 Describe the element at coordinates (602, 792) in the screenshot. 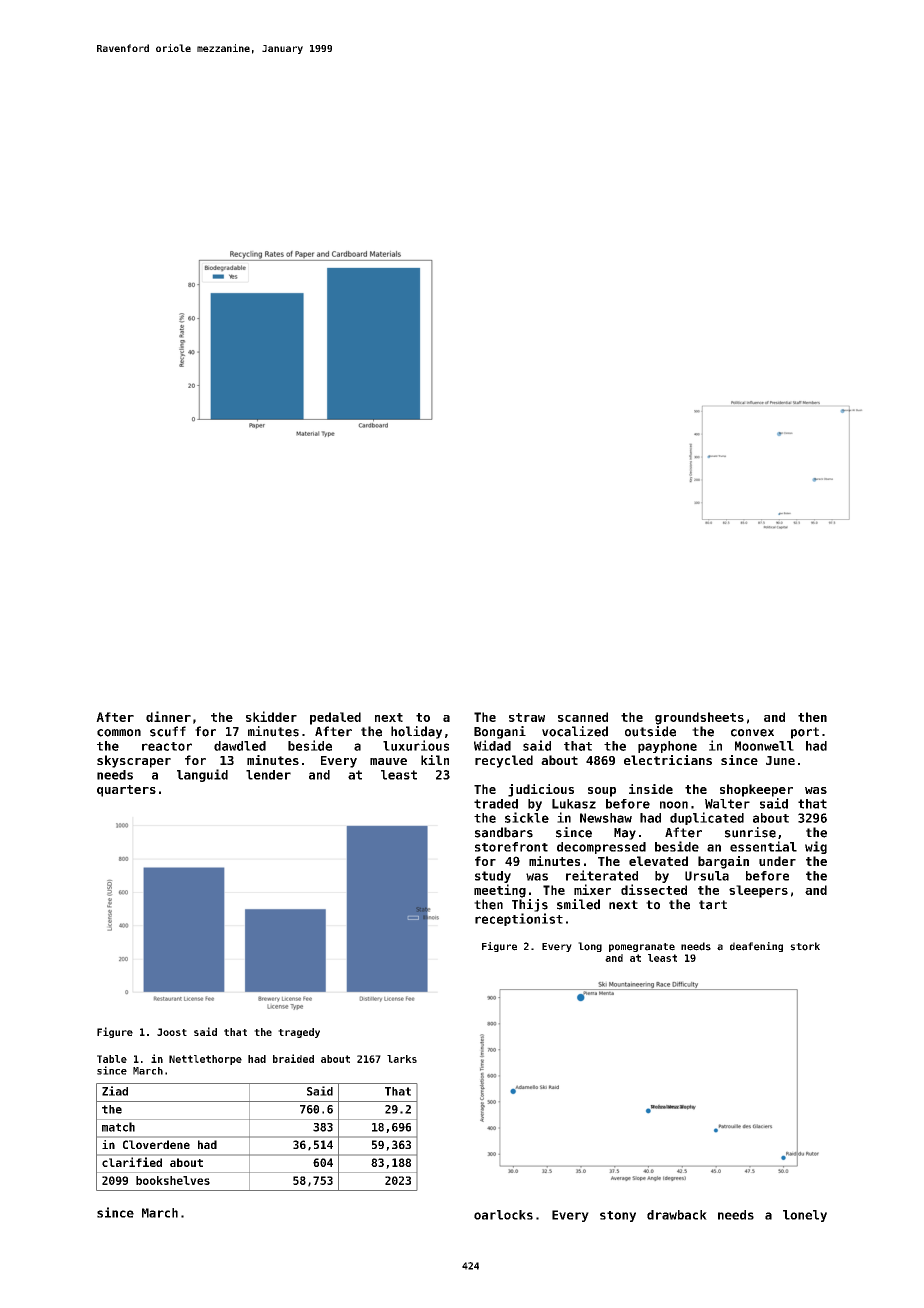

I see `soup` at that location.
